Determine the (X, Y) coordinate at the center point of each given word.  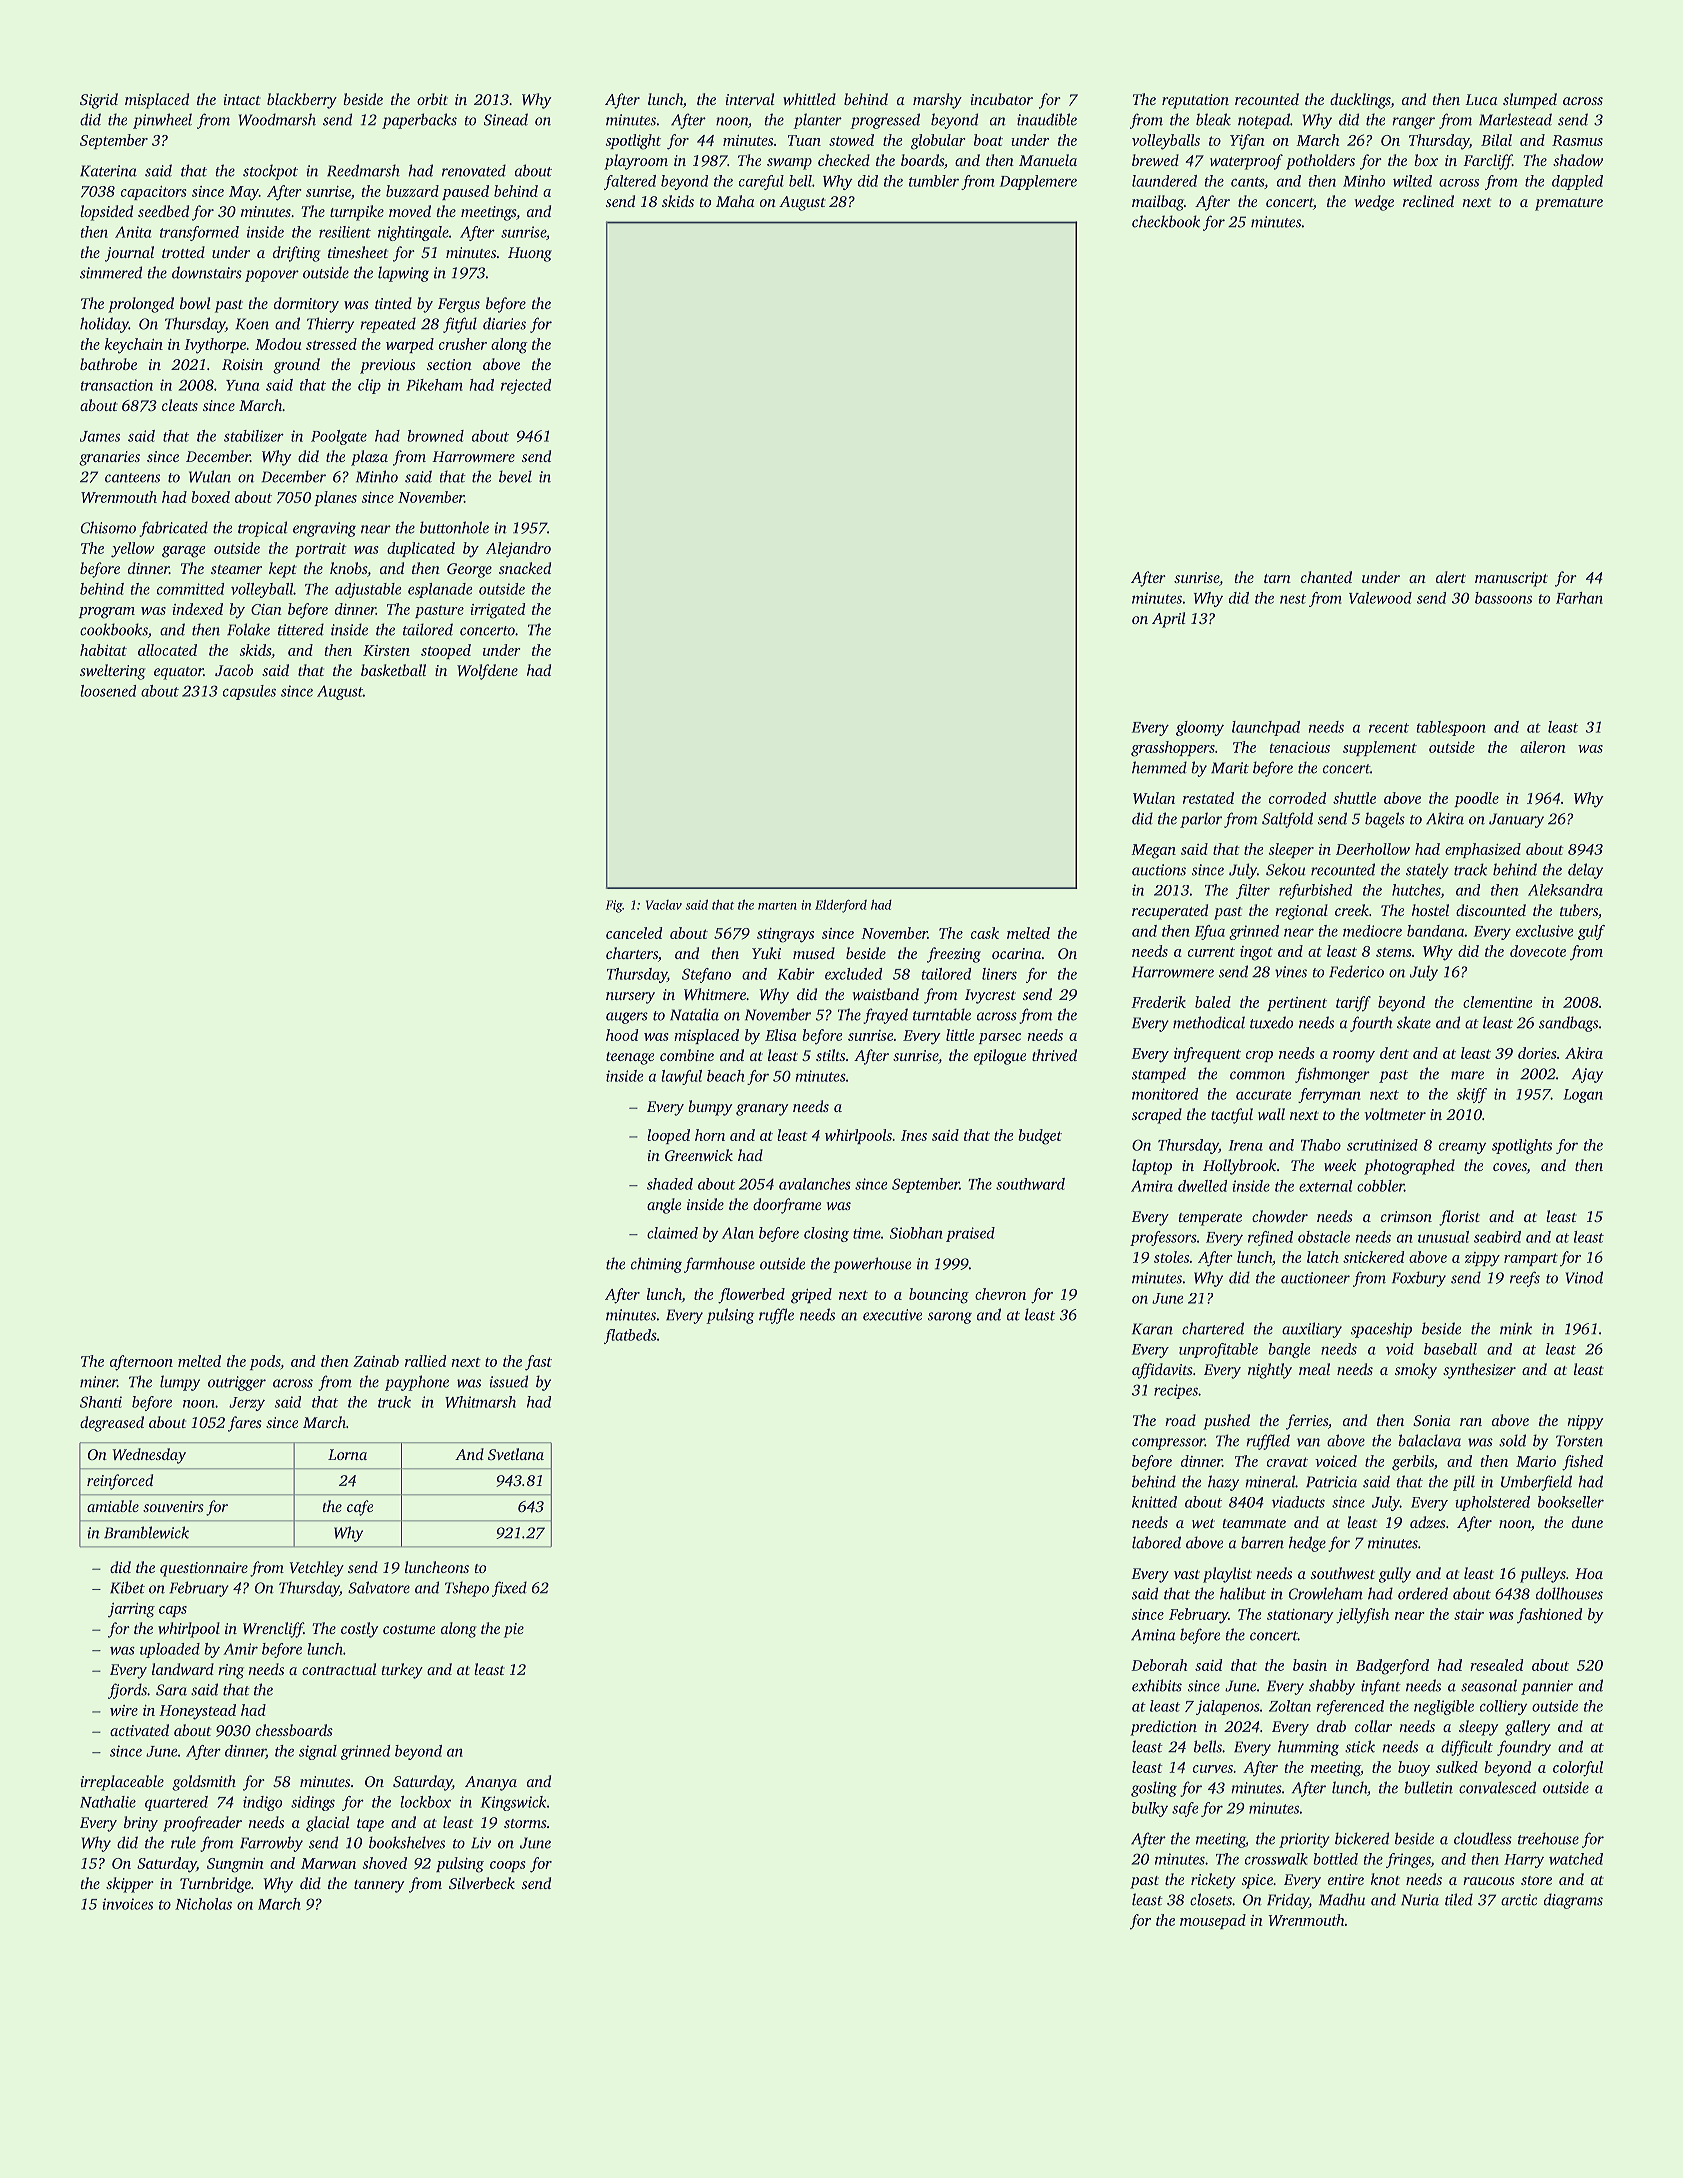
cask (985, 933)
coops (508, 1866)
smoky (1415, 1371)
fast (538, 1363)
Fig (614, 906)
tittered (301, 629)
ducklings (1360, 101)
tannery (379, 1886)
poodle (1476, 799)
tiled (1459, 1899)
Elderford (841, 906)
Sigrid (99, 101)
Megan (1153, 851)
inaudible (1047, 119)
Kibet (127, 1587)
